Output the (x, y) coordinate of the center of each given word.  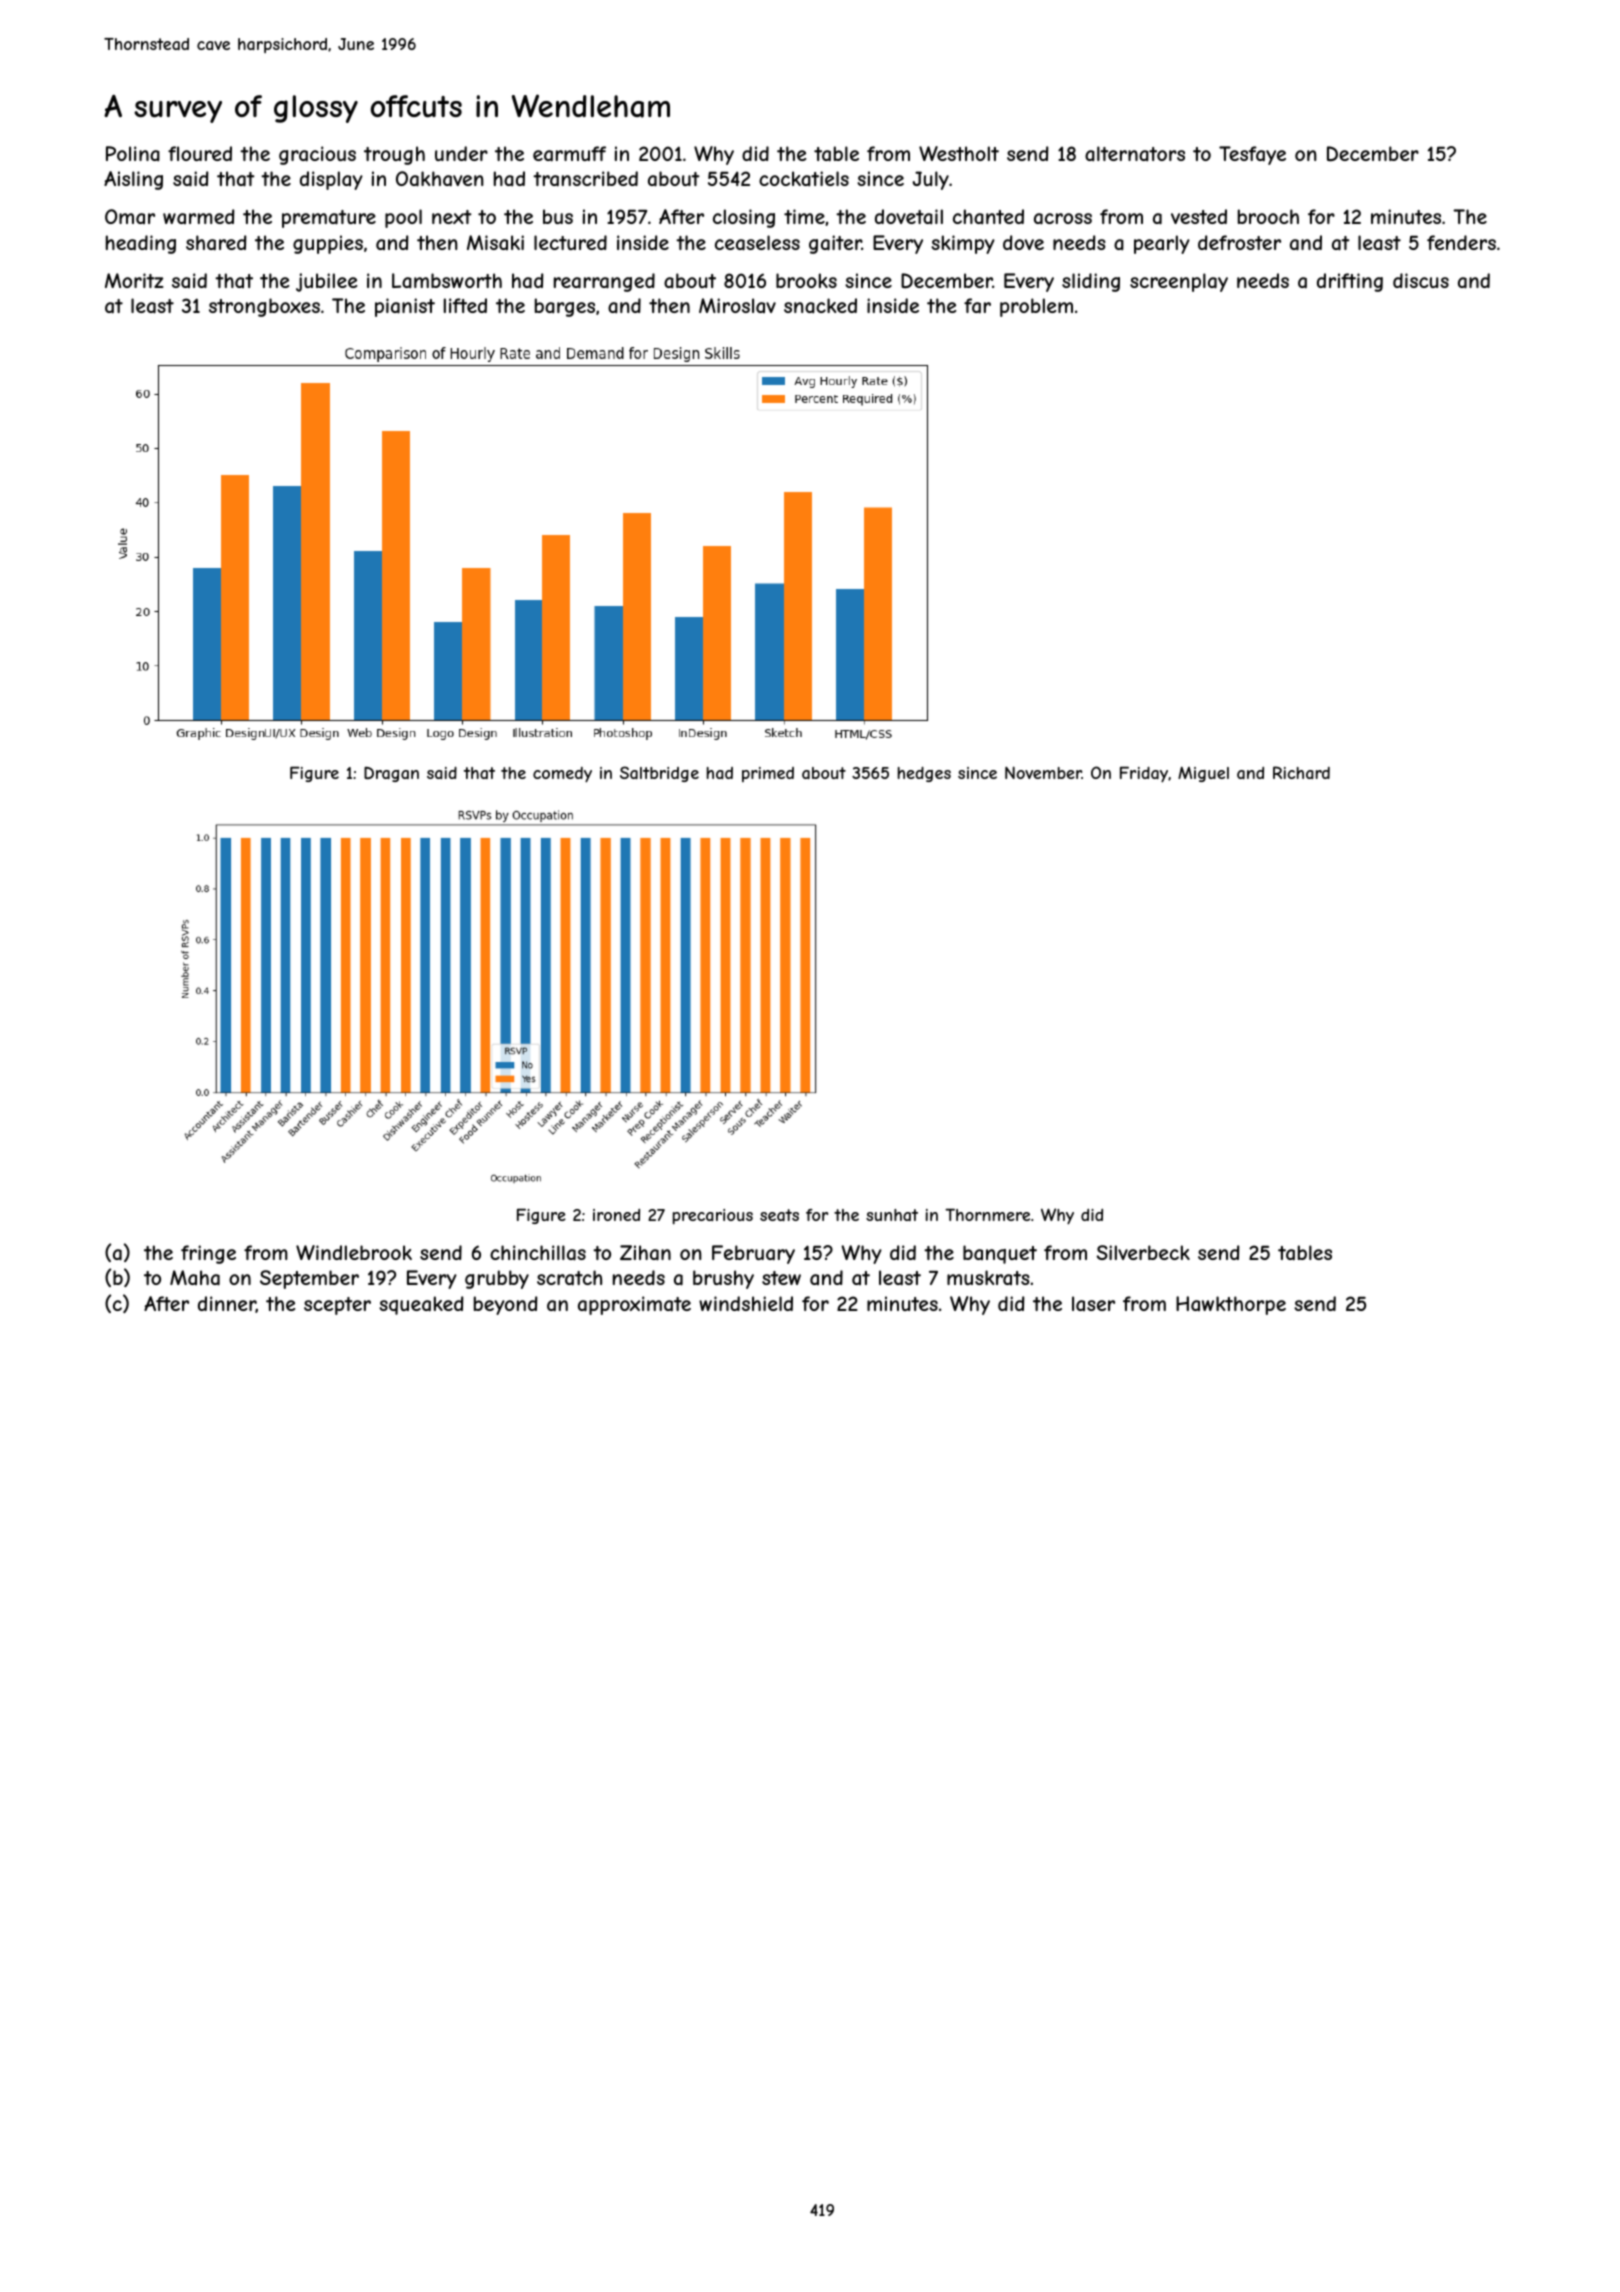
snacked (820, 306)
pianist (405, 307)
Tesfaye (1252, 155)
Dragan (391, 774)
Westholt (959, 153)
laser (1093, 1303)
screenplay (1179, 282)
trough (394, 155)
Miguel (1203, 774)
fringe (208, 1254)
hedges (924, 774)
